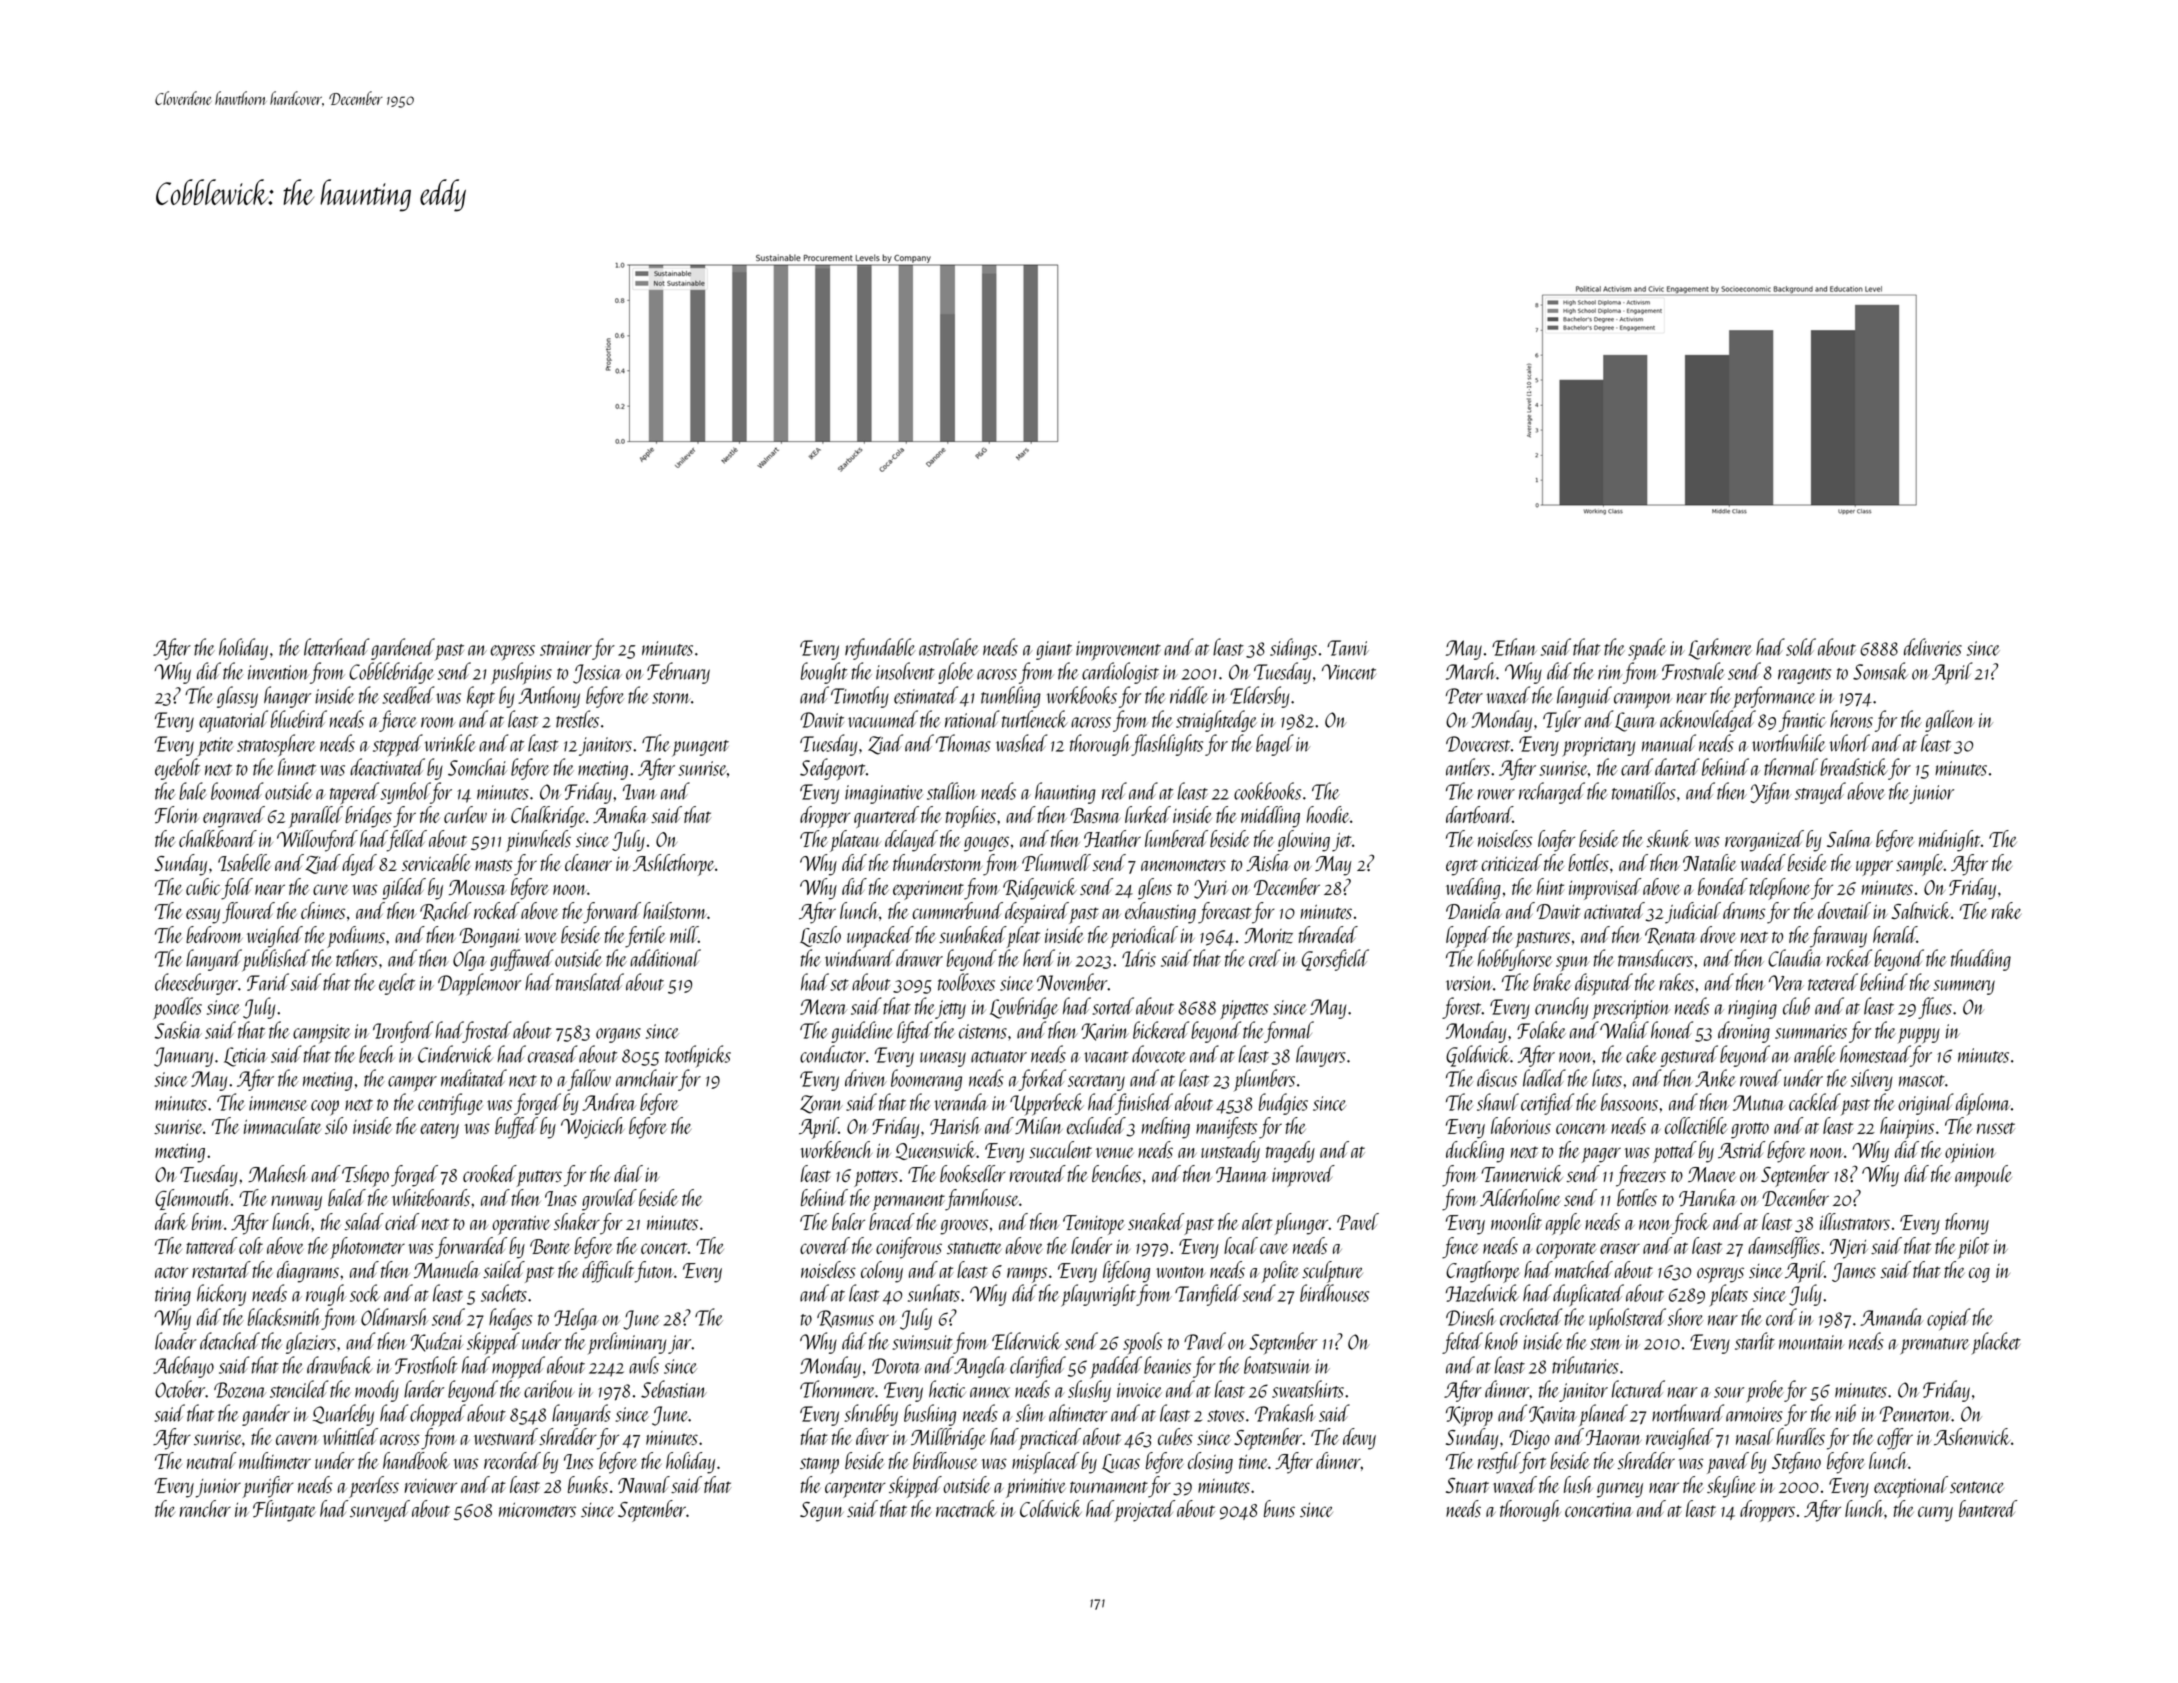 The height and width of the screenshot is (1683, 2178). Describe the element at coordinates (905, 671) in the screenshot. I see `insolvent` at that location.
